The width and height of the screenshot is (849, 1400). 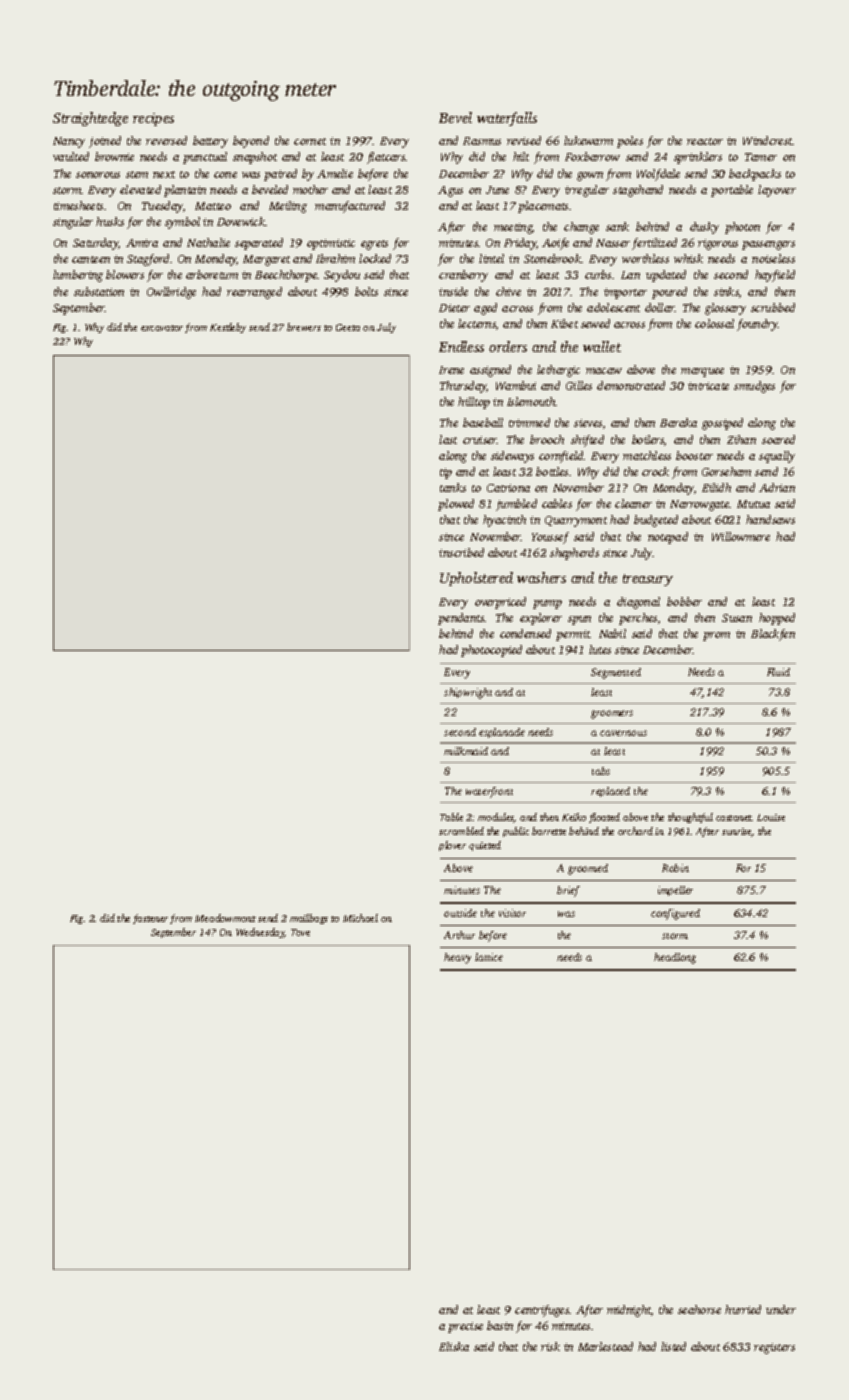 What do you see at coordinates (550, 1346) in the screenshot?
I see `risk` at bounding box center [550, 1346].
